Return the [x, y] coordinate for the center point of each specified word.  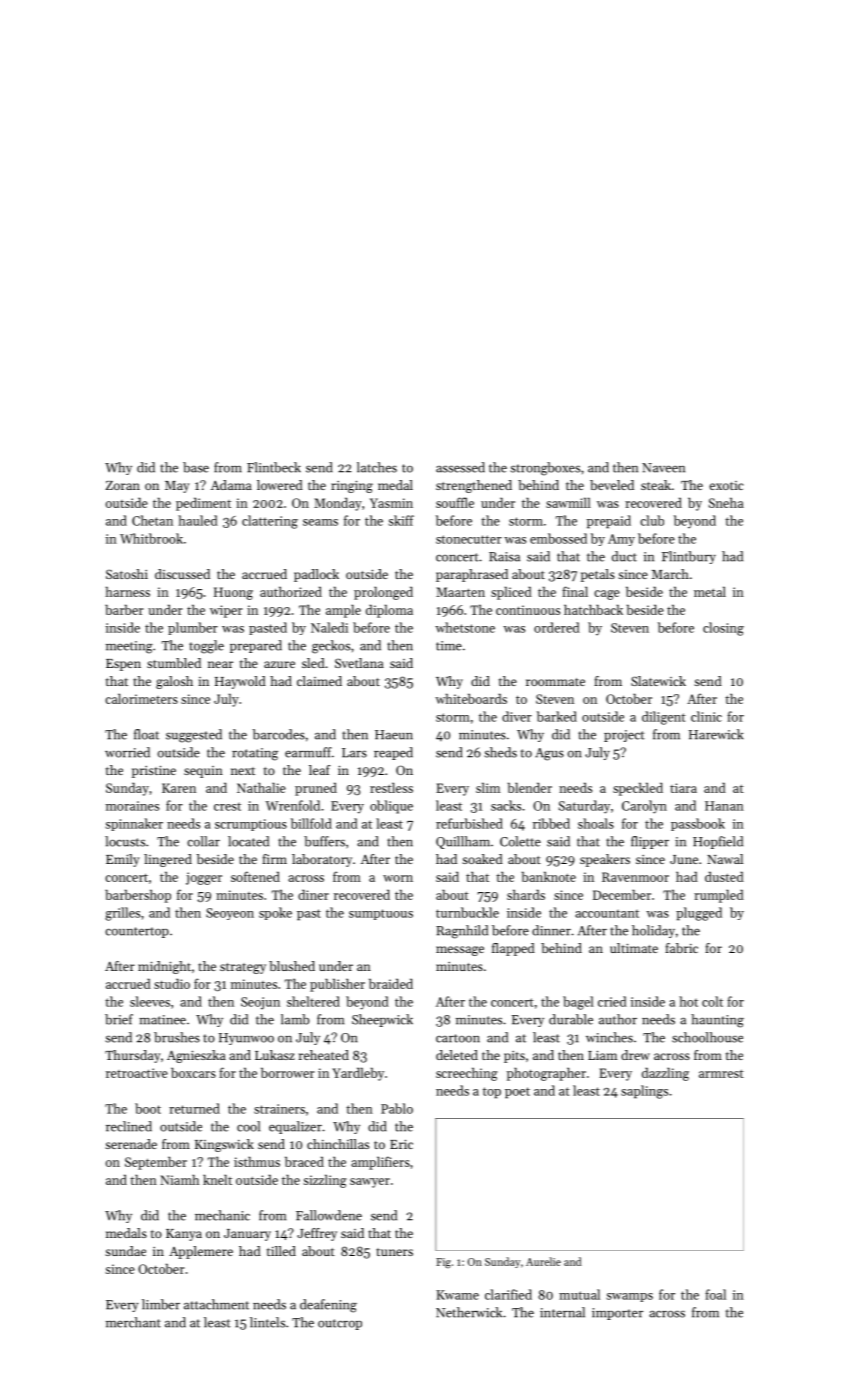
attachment [216, 1304]
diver [517, 716]
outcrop [340, 1324]
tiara [683, 788]
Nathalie [261, 787]
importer [617, 1314]
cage [607, 595]
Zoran [123, 485]
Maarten [460, 592]
